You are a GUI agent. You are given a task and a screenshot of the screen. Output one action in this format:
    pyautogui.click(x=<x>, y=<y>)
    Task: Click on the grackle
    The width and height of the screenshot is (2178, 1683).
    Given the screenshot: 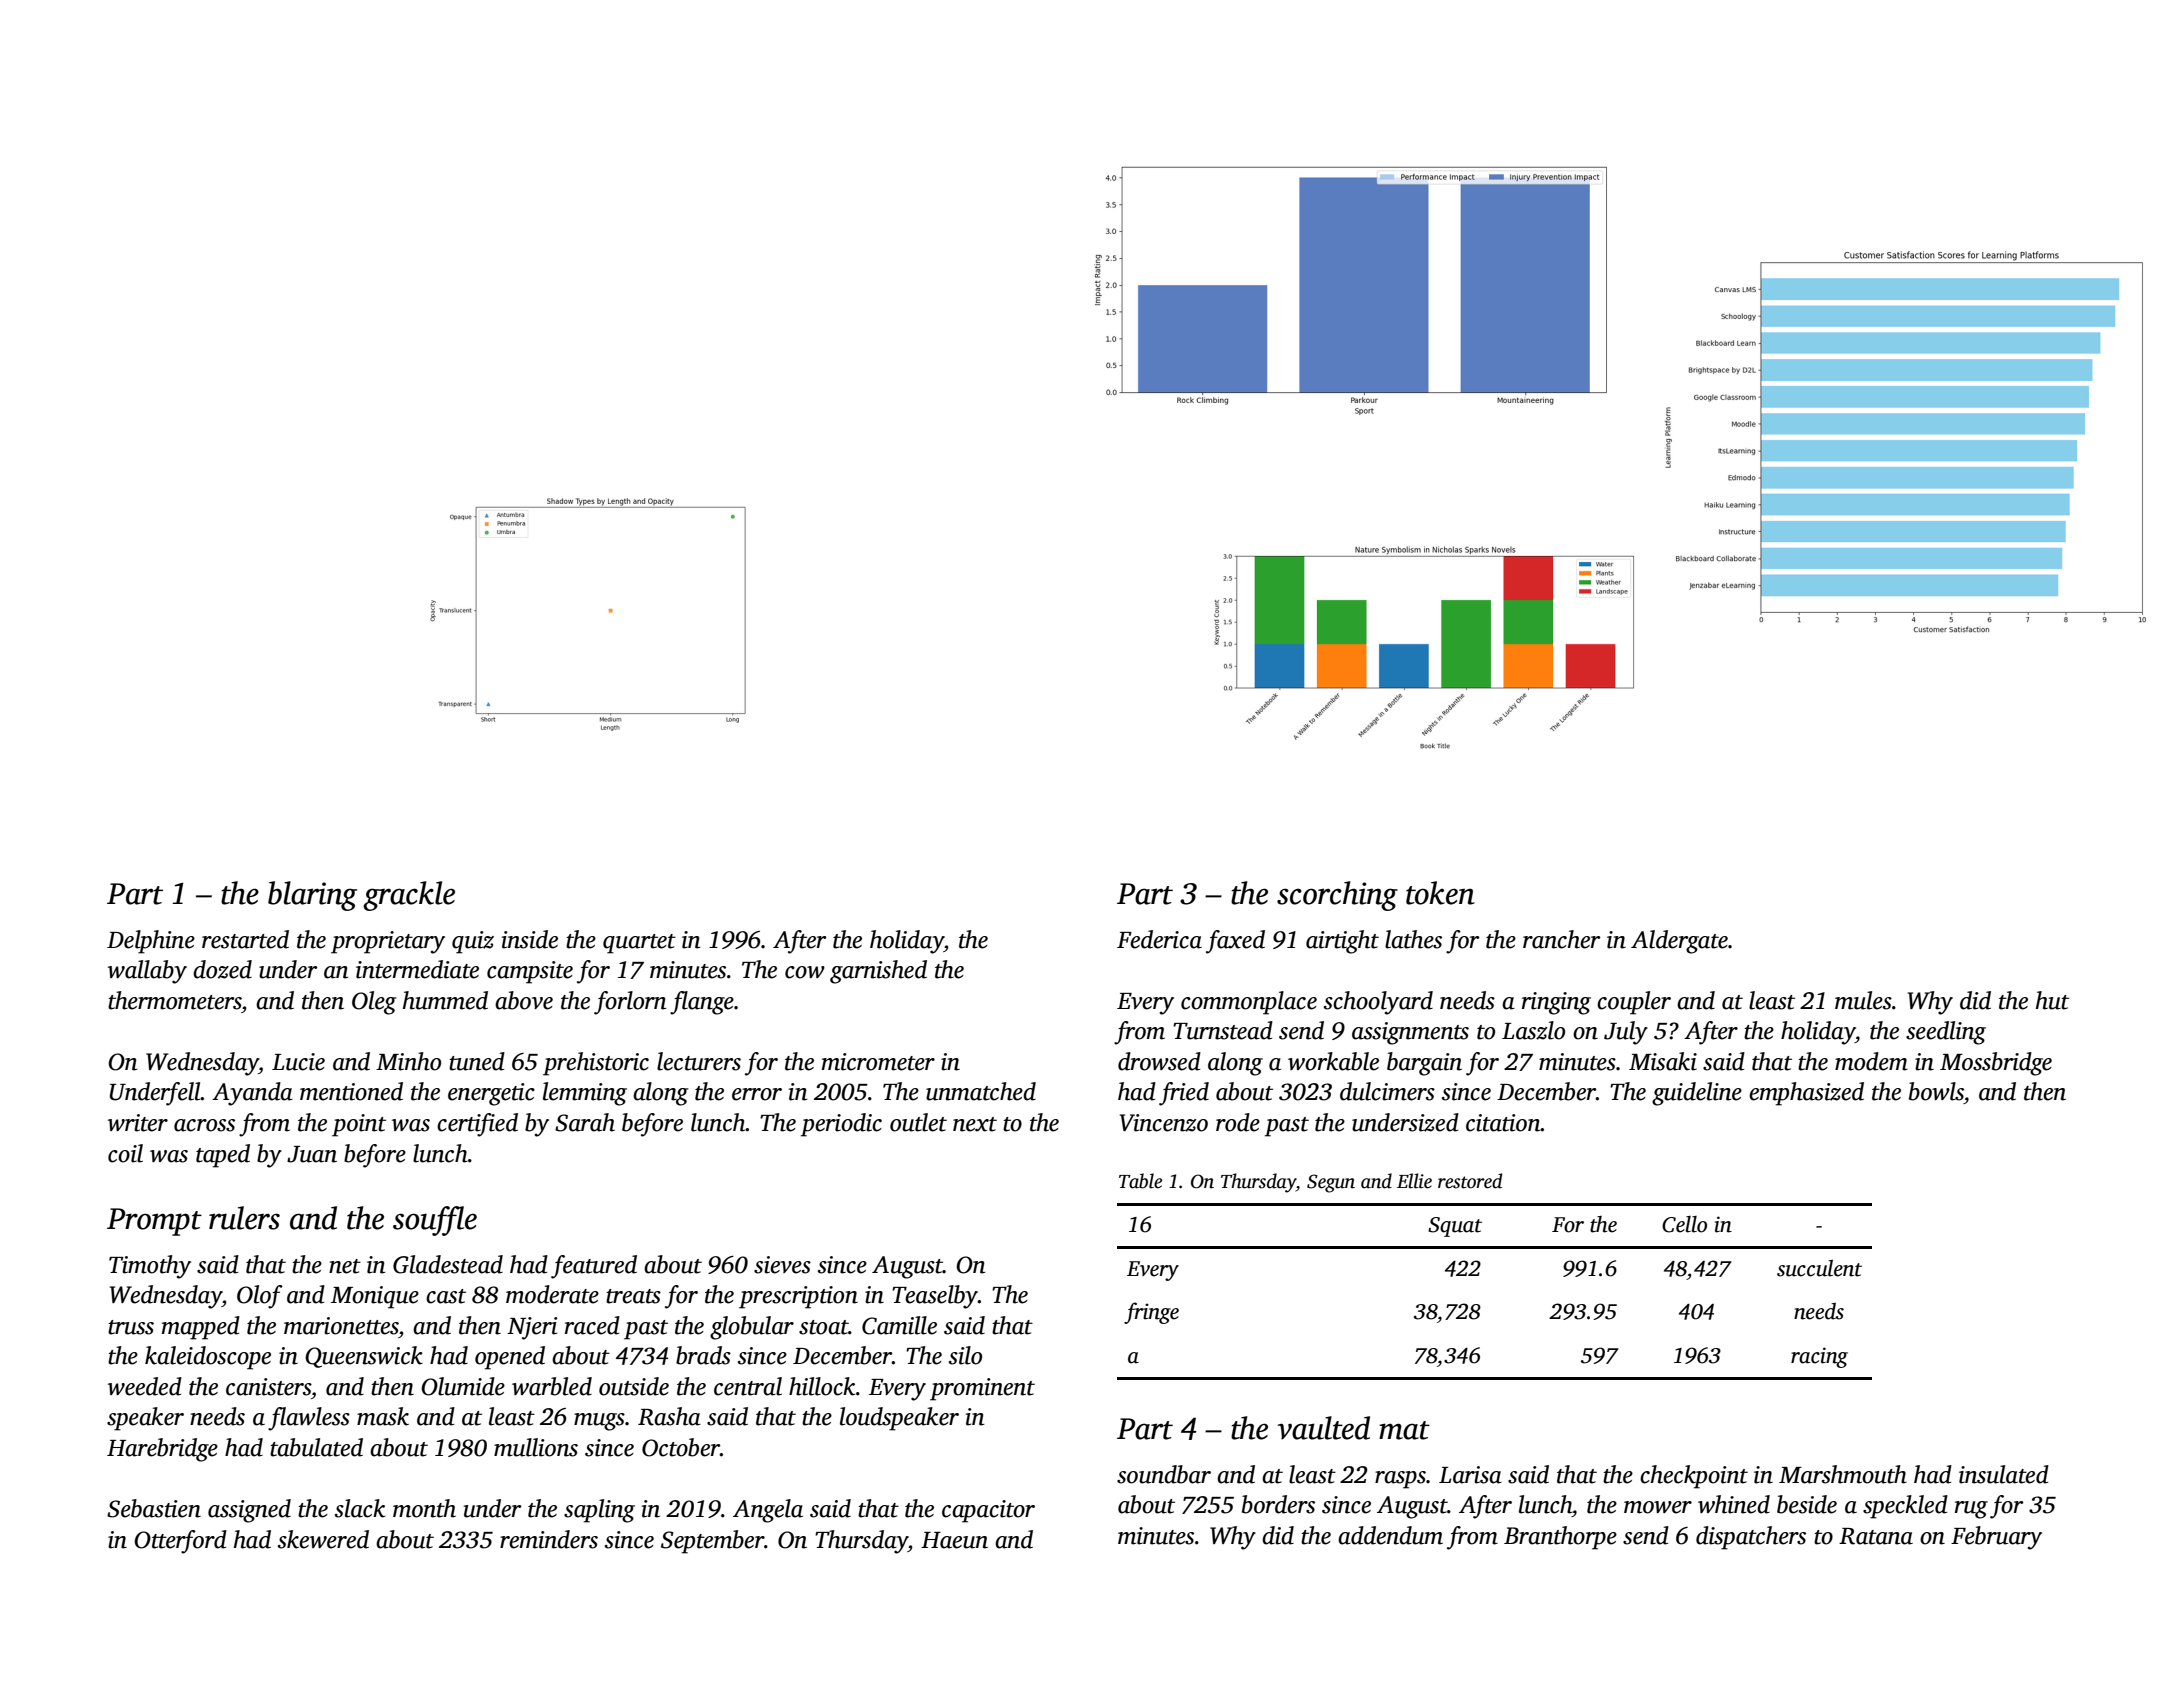 What is the action you would take?
    pyautogui.click(x=409, y=896)
